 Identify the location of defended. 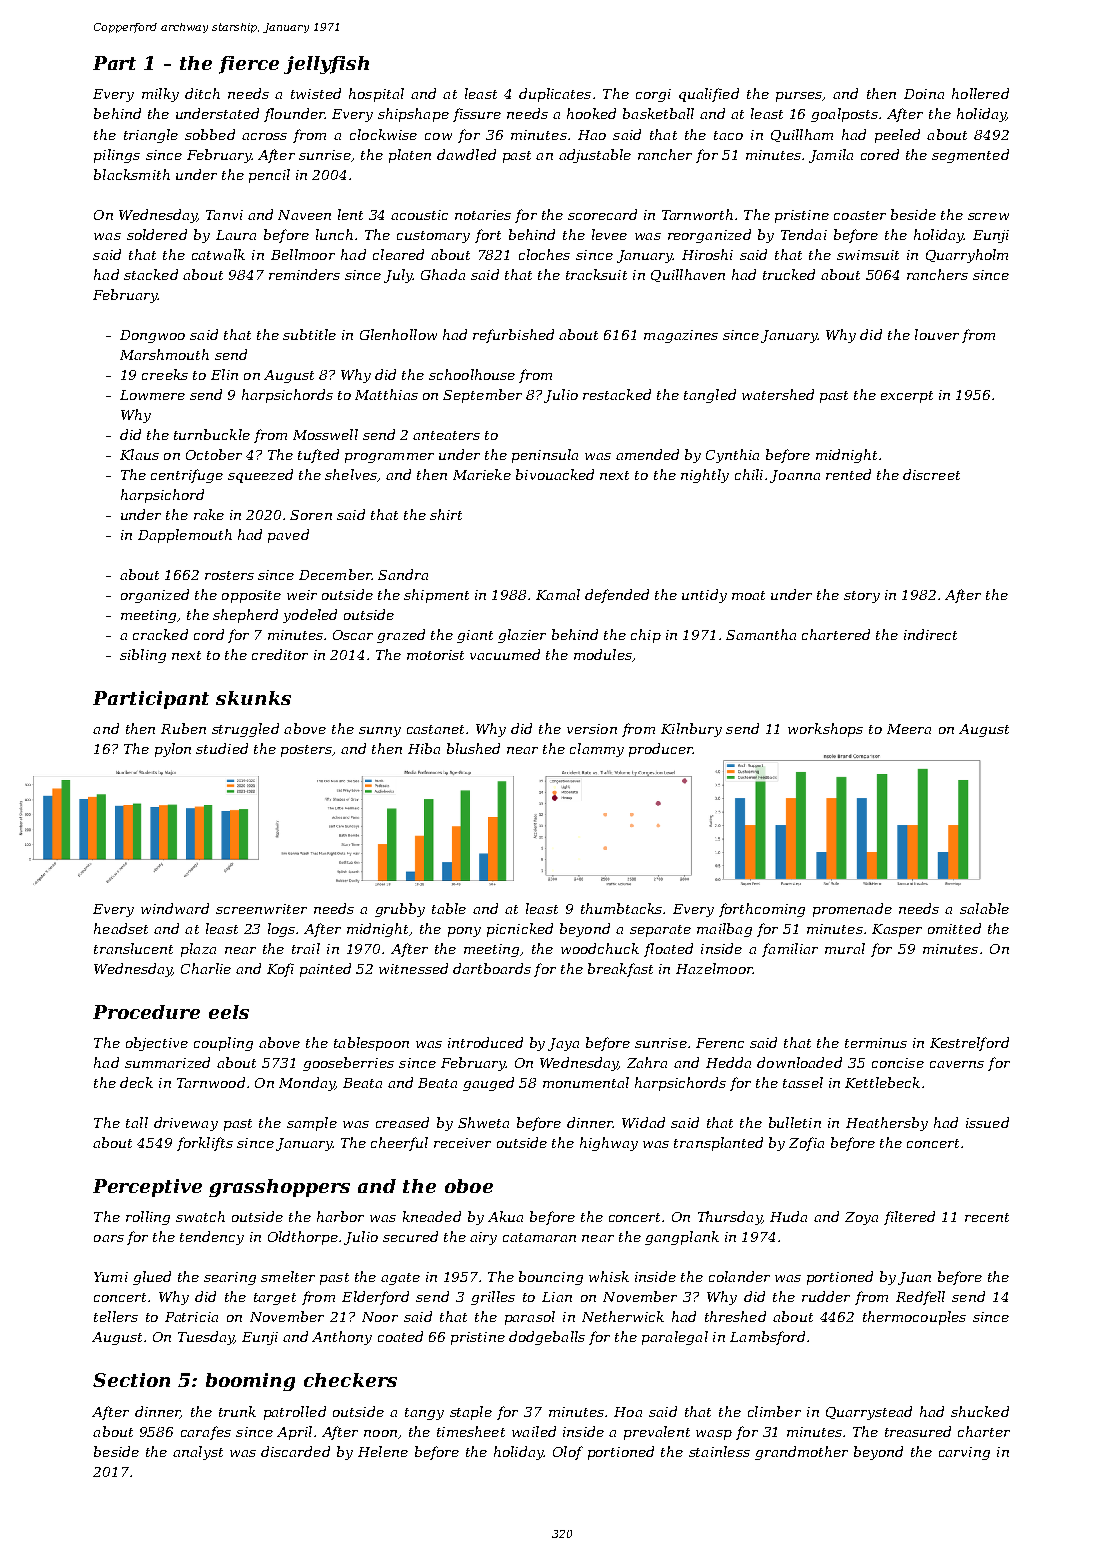
(617, 596).
